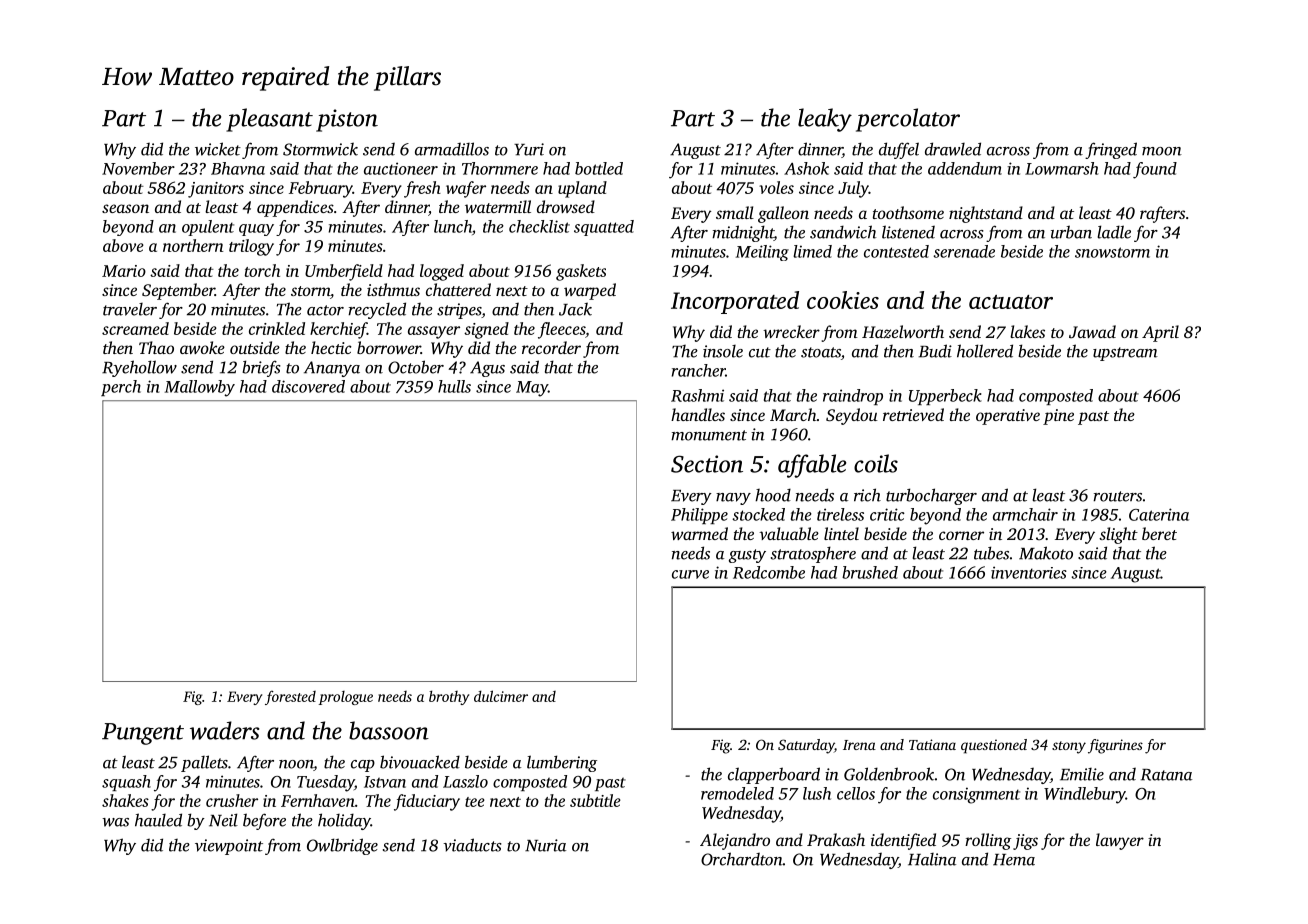  Describe the element at coordinates (200, 388) in the screenshot. I see `Mallowby` at that location.
